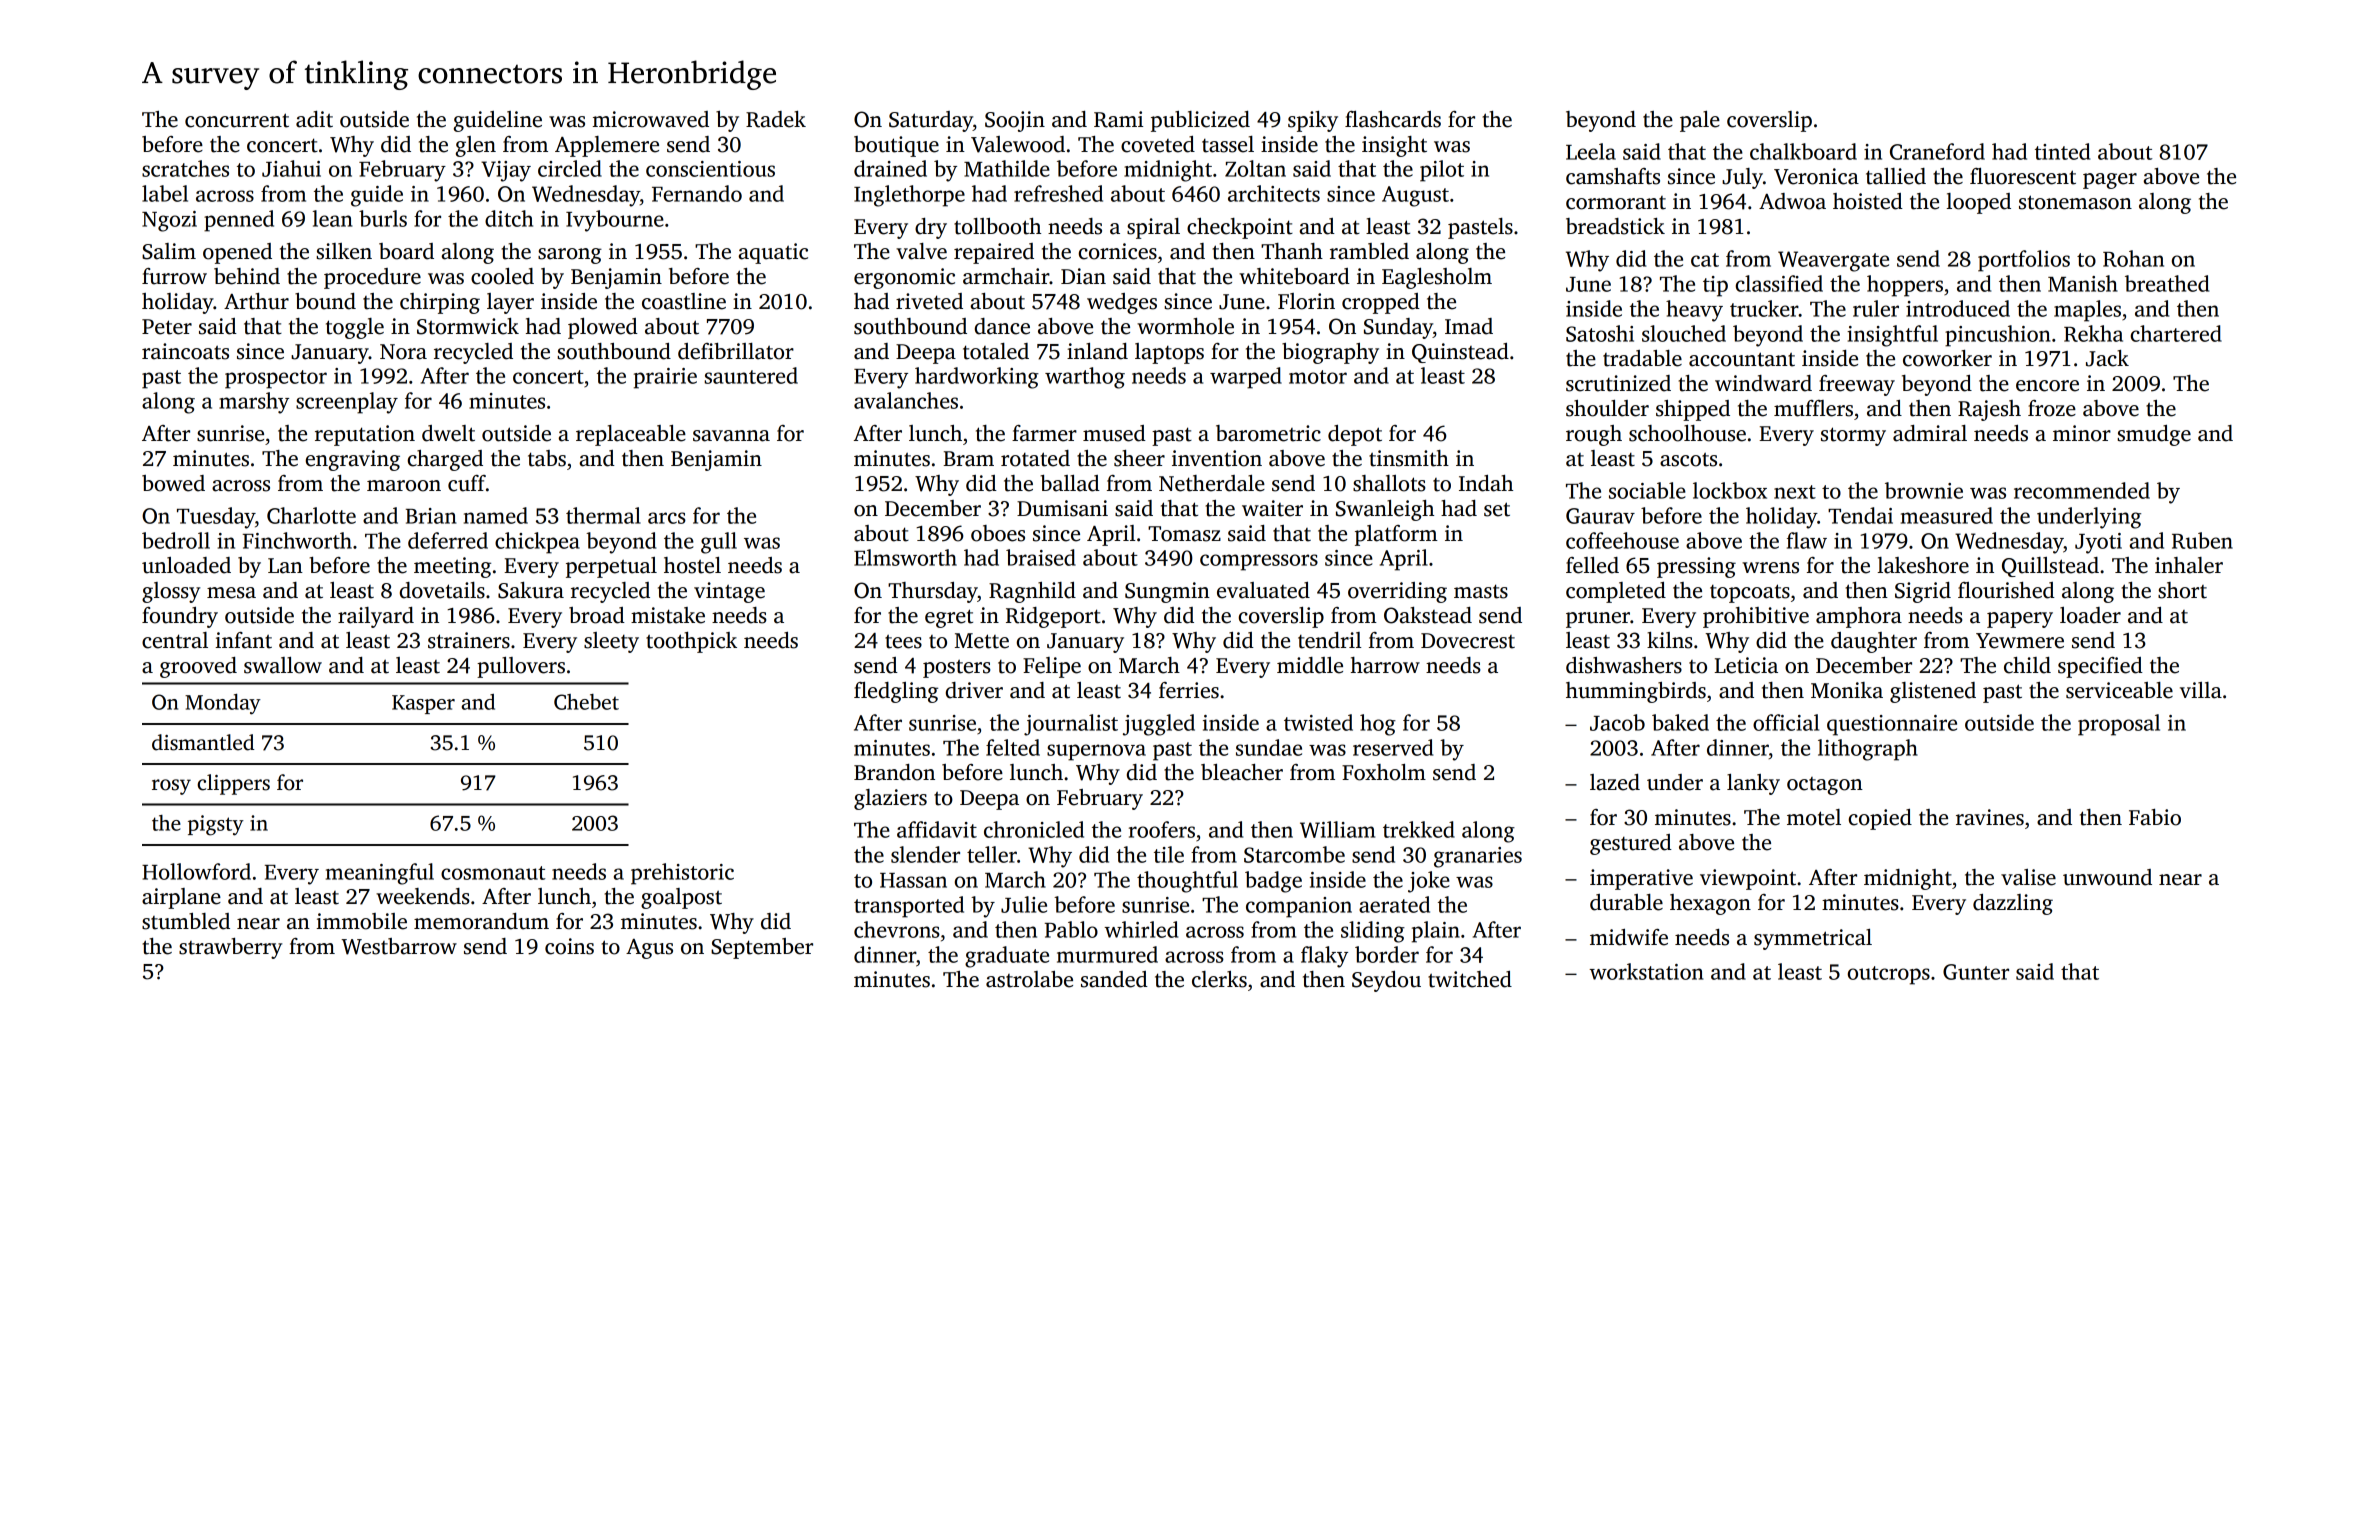 Image resolution: width=2380 pixels, height=1540 pixels. Describe the element at coordinates (1976, 972) in the screenshot. I see `Gunter` at that location.
